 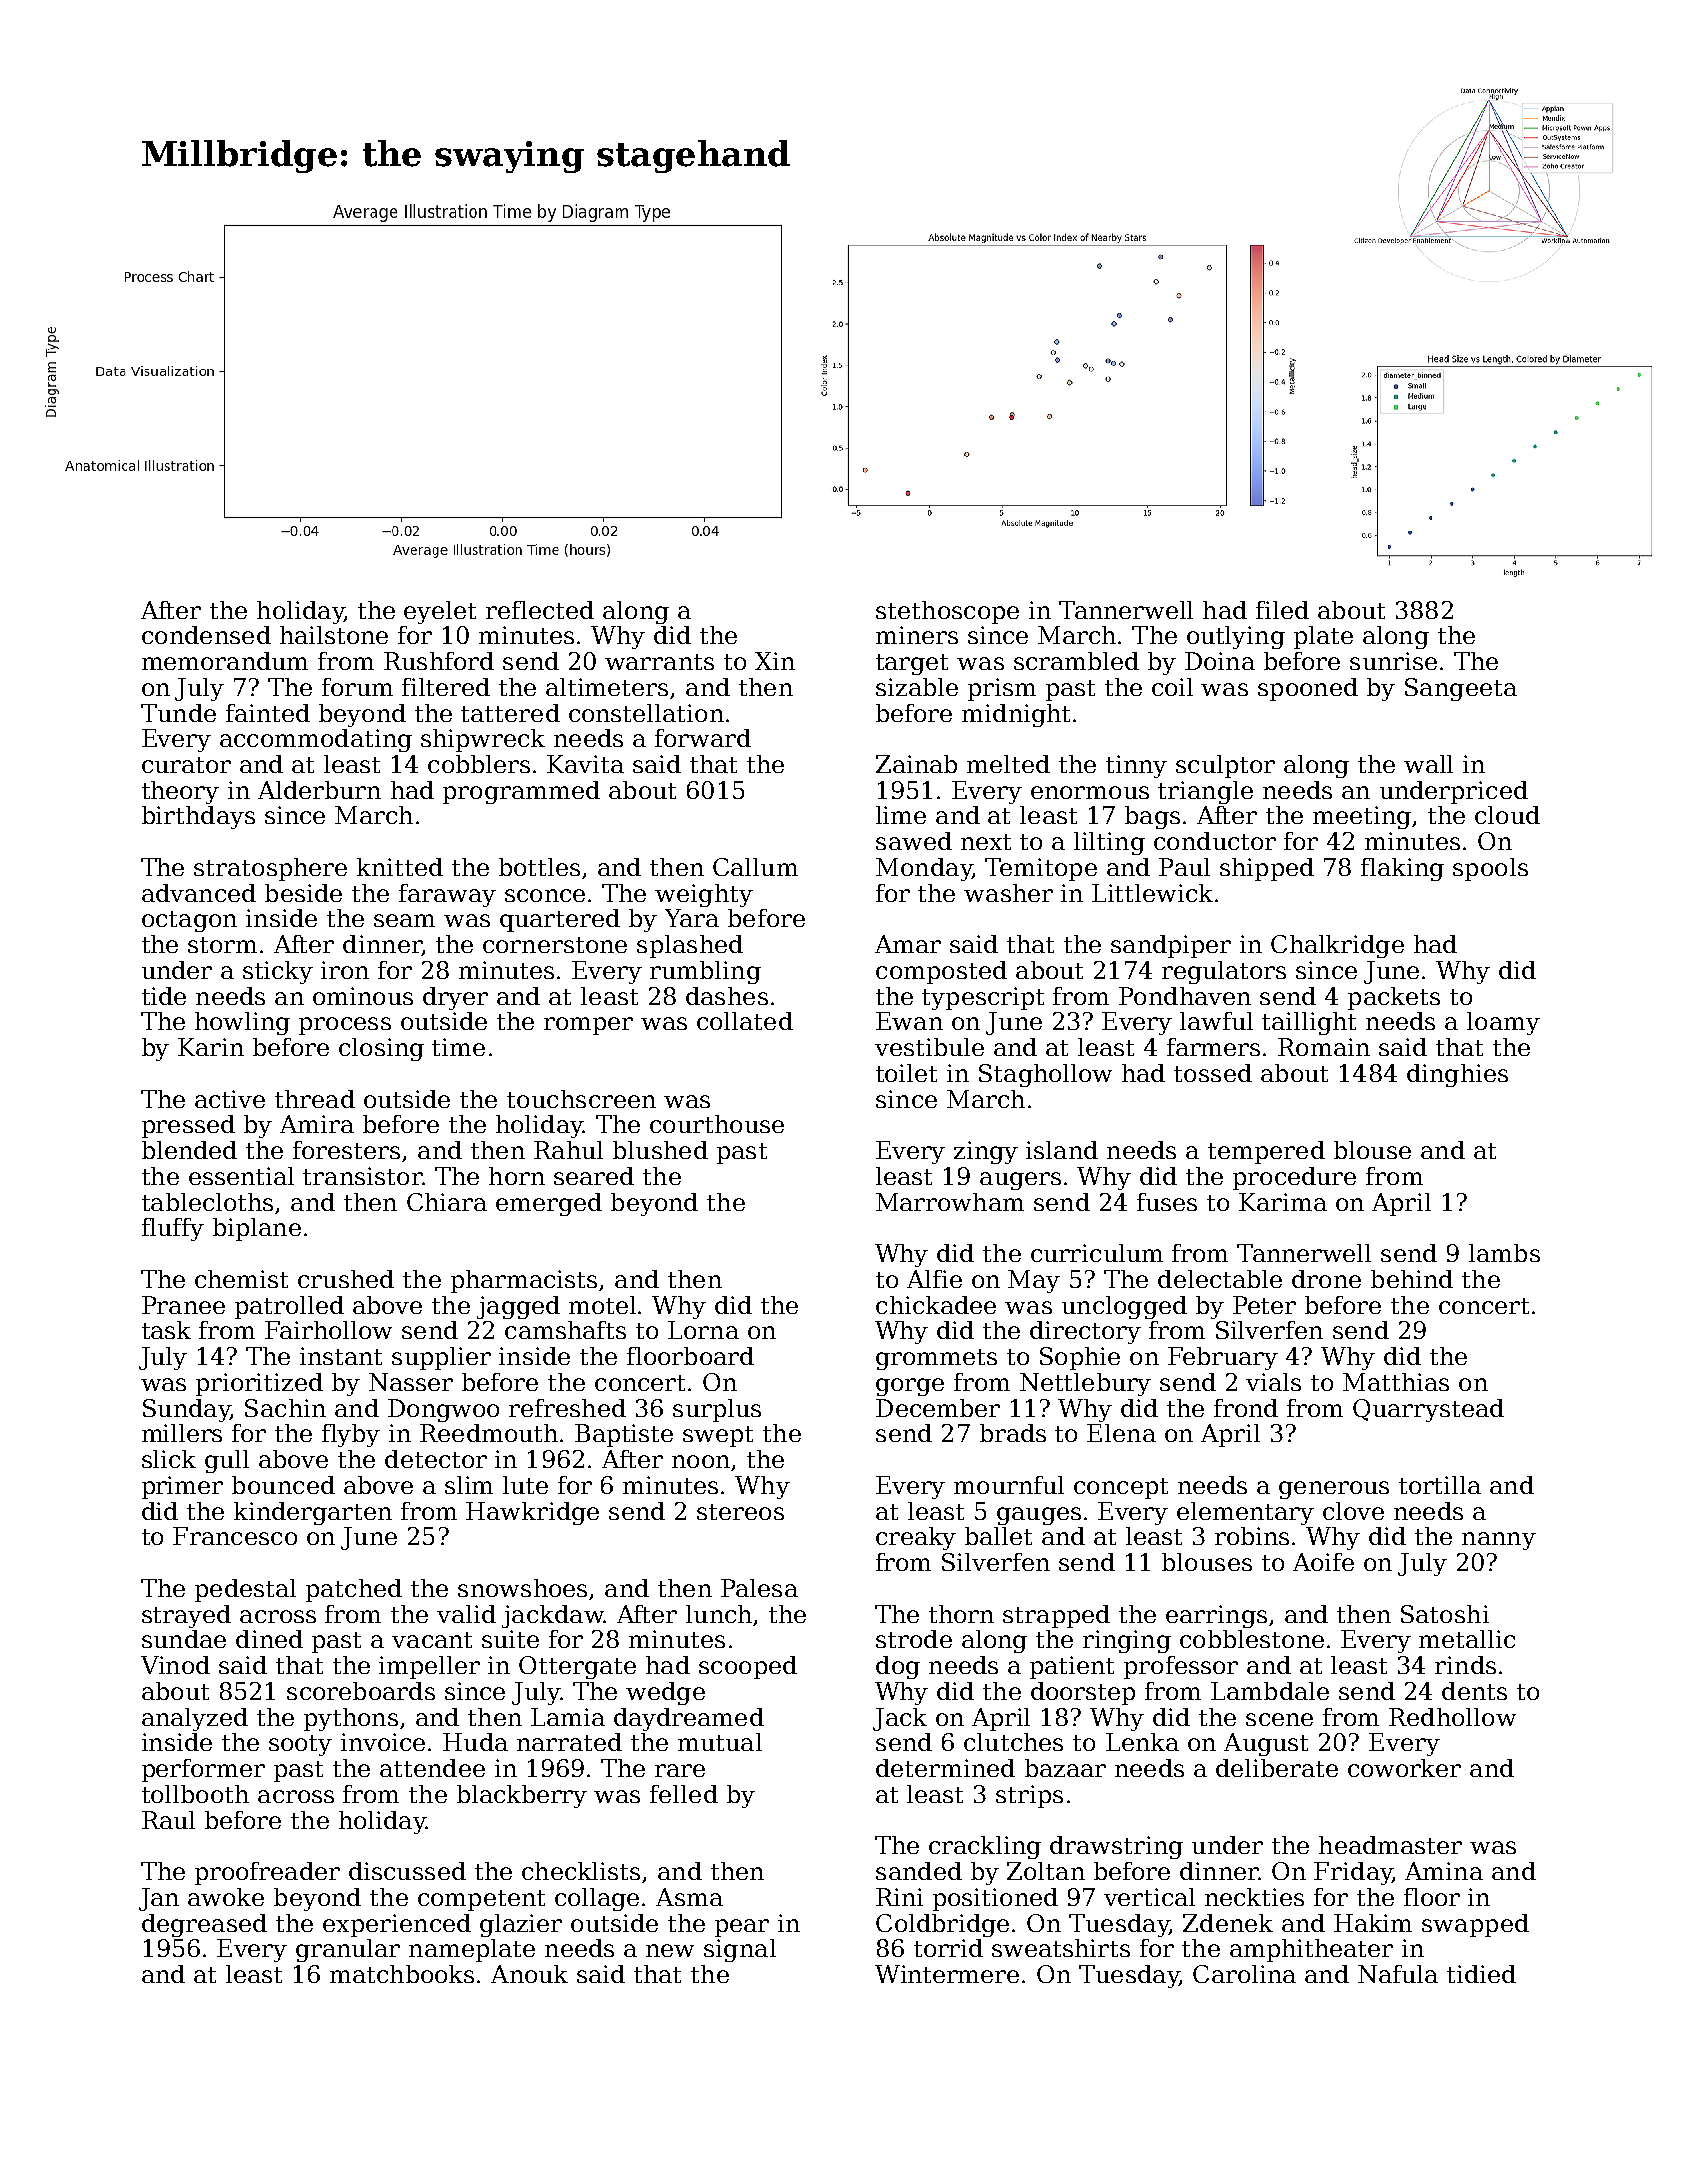 What do you see at coordinates (1097, 1253) in the screenshot?
I see `curriculum` at bounding box center [1097, 1253].
